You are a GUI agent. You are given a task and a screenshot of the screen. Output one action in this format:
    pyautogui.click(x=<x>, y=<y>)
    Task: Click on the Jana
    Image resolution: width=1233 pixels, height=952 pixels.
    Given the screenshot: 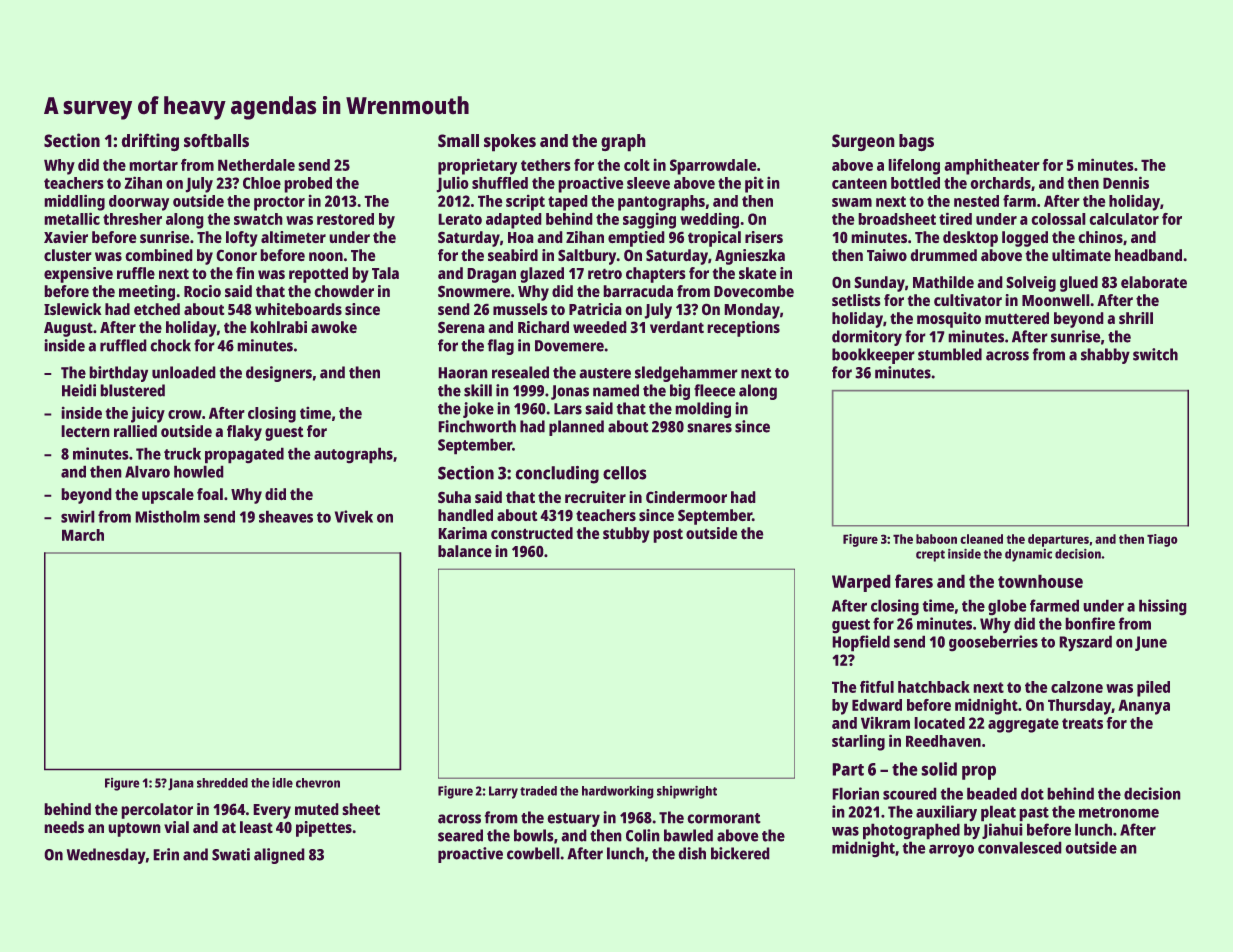 What is the action you would take?
    pyautogui.click(x=180, y=784)
